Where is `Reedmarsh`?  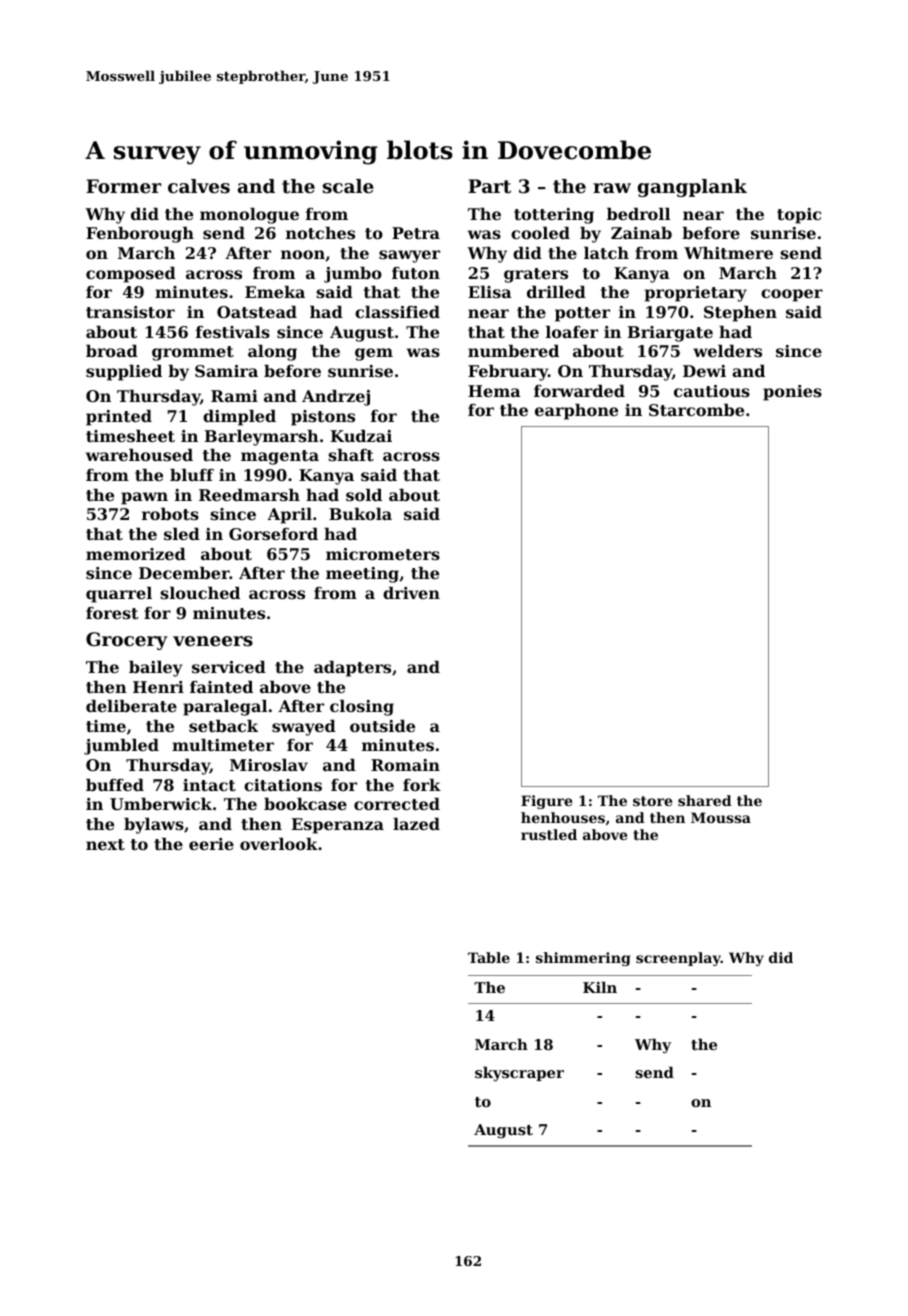
Reedmarsh is located at coordinates (249, 495).
